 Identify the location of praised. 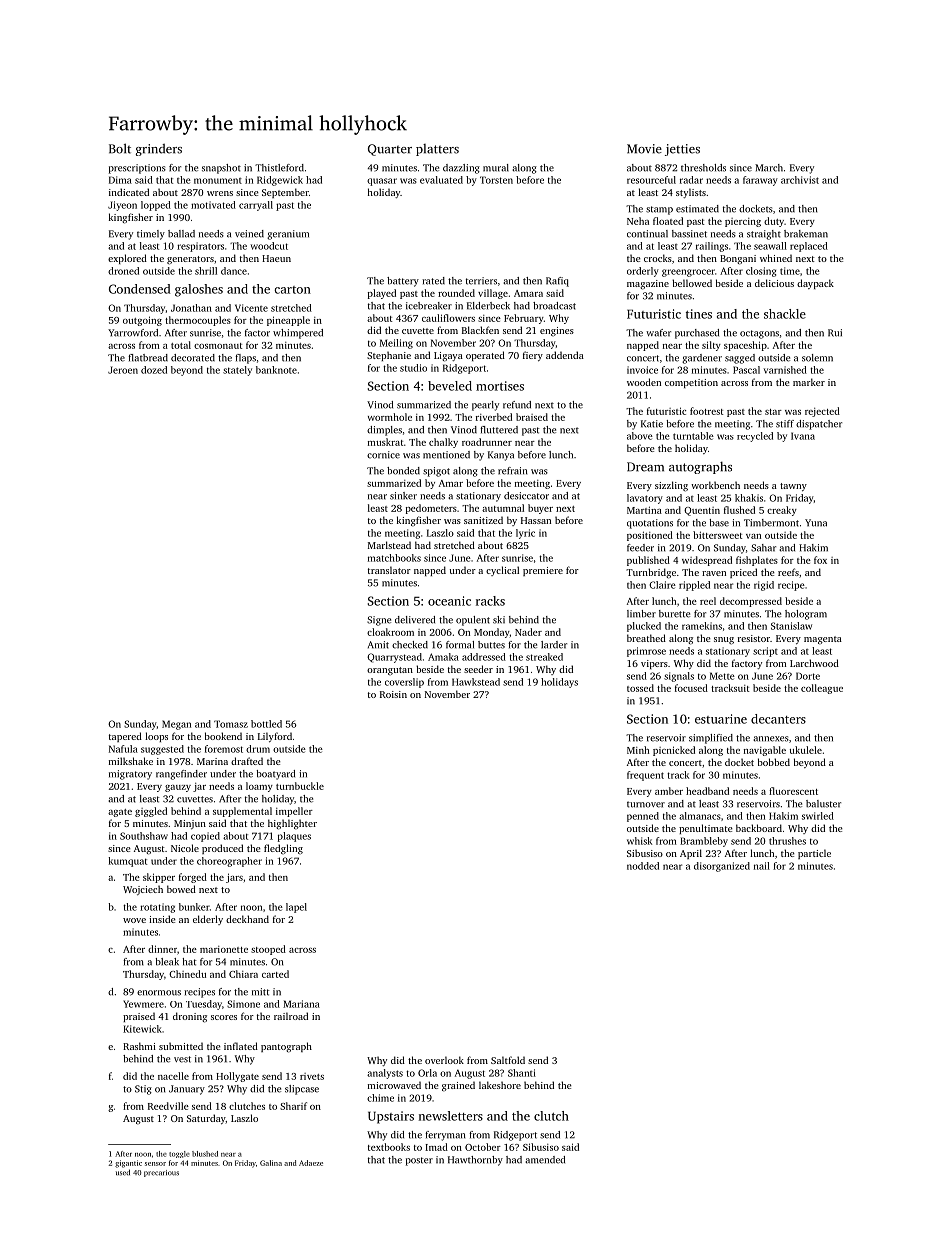
(139, 1017).
